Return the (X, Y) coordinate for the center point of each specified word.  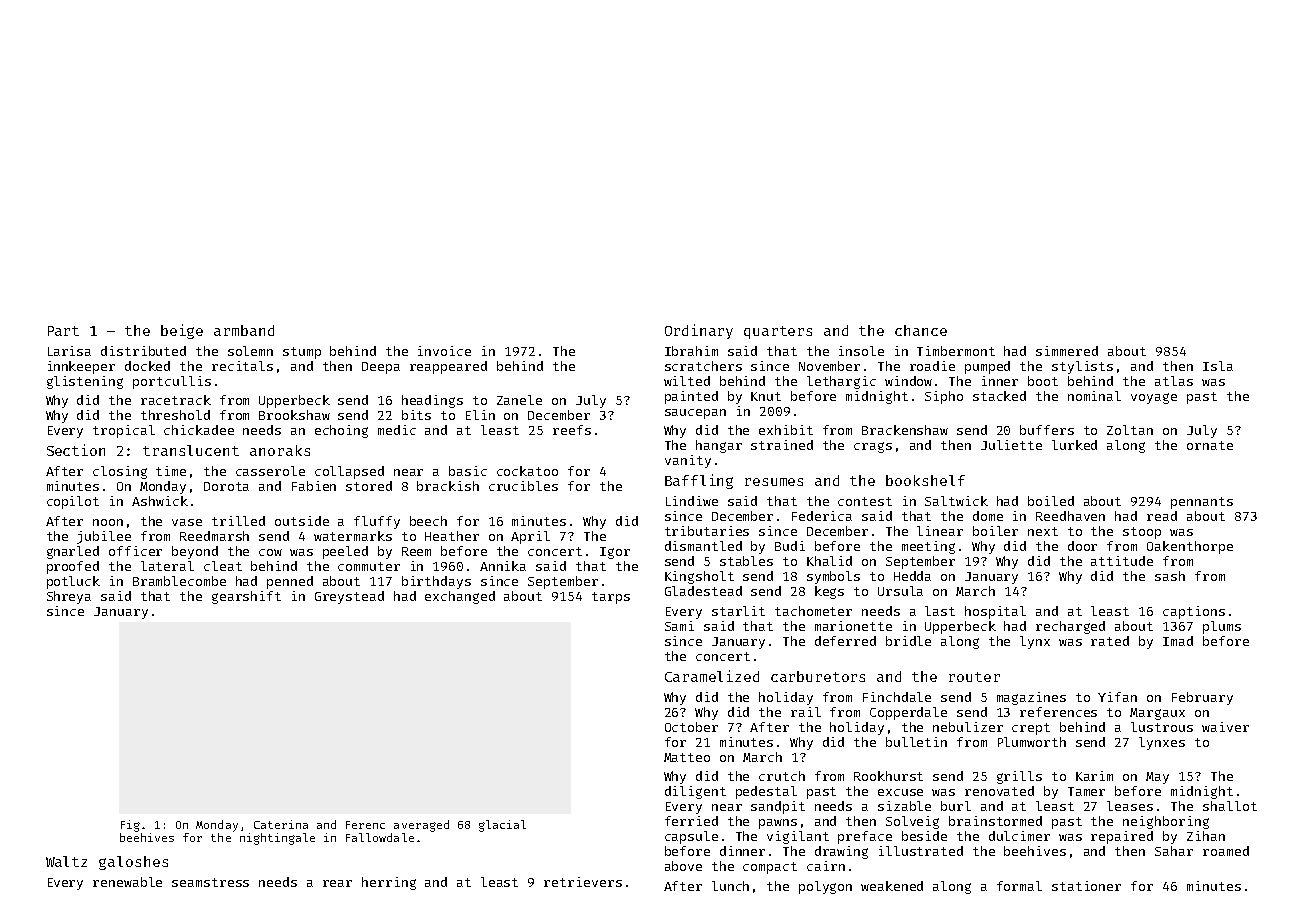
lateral (167, 566)
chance (921, 330)
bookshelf (925, 480)
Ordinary (699, 331)
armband (244, 330)
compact (770, 868)
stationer (1086, 886)
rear (337, 883)
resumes (774, 482)
